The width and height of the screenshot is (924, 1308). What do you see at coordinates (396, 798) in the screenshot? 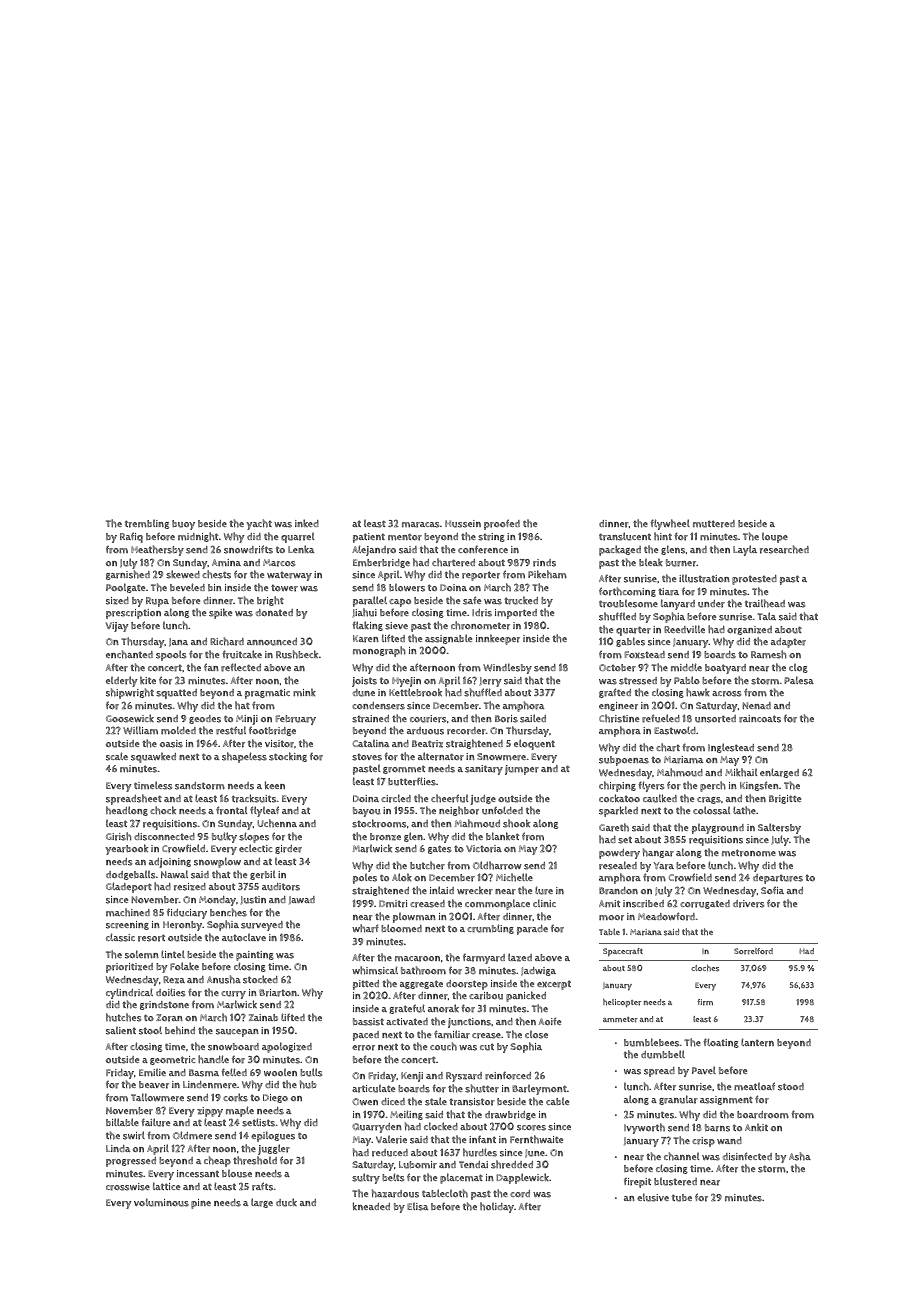
I see `circled` at bounding box center [396, 798].
